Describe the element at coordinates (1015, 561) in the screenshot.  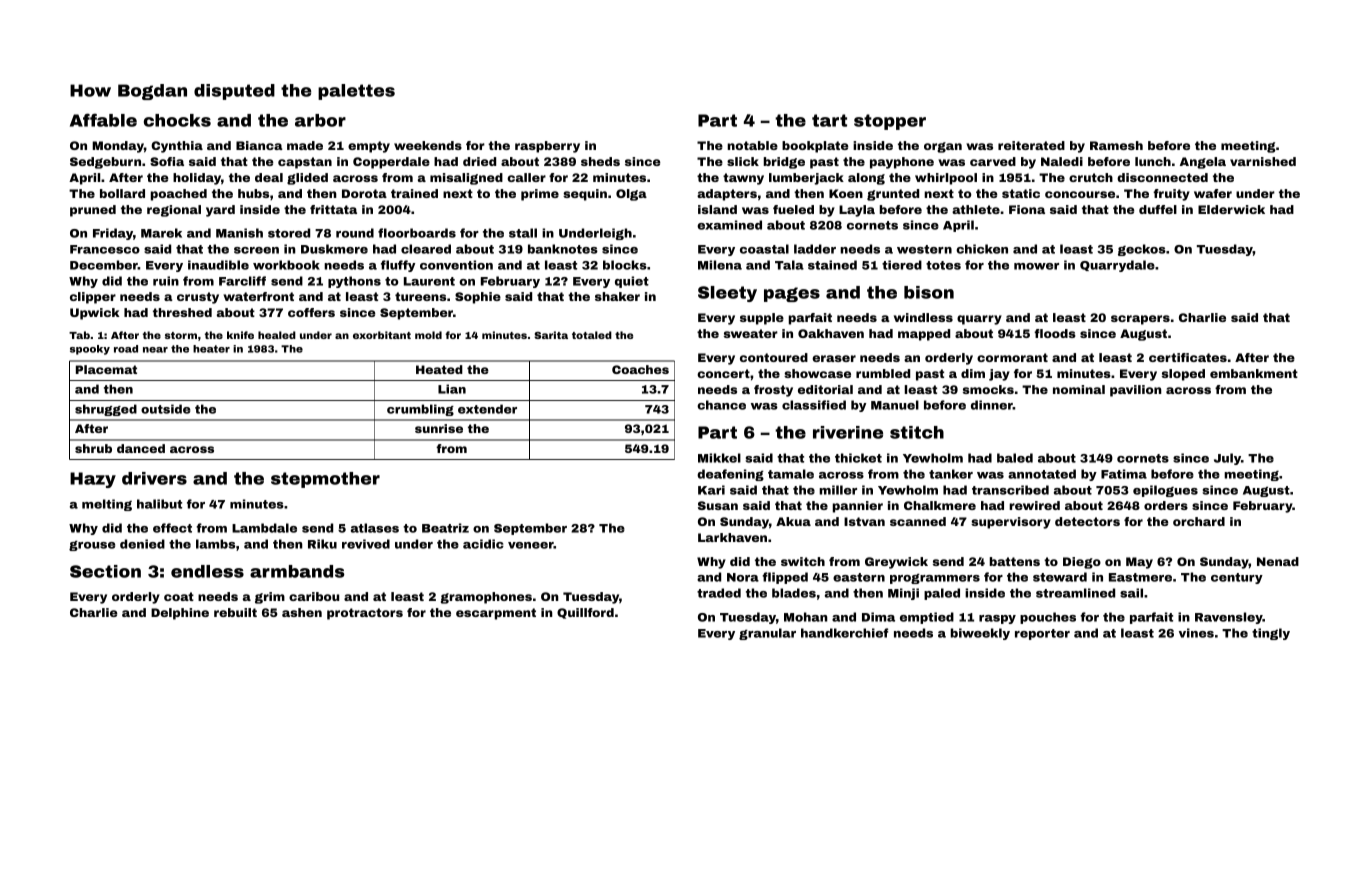
I see `battens` at that location.
